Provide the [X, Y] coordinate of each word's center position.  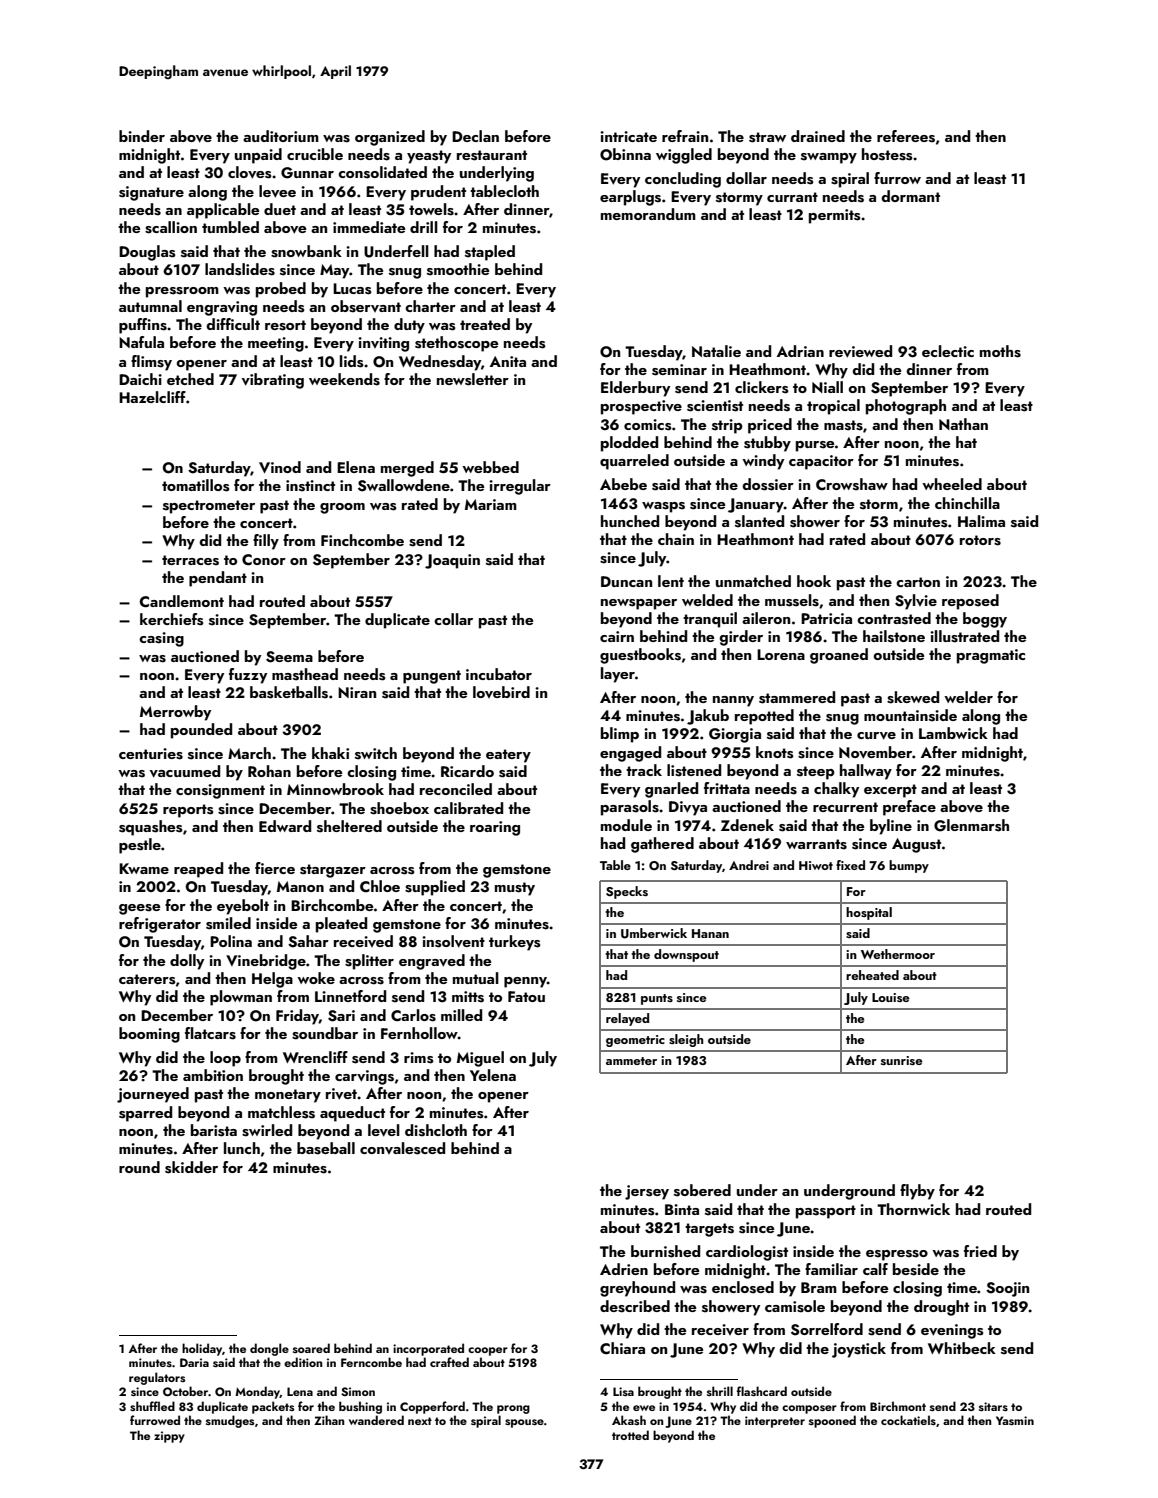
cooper [488, 1351]
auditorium [281, 136]
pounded [201, 731]
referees [906, 136]
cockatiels [908, 1420]
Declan [475, 136]
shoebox [399, 808]
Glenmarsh [971, 825]
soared [311, 1348]
